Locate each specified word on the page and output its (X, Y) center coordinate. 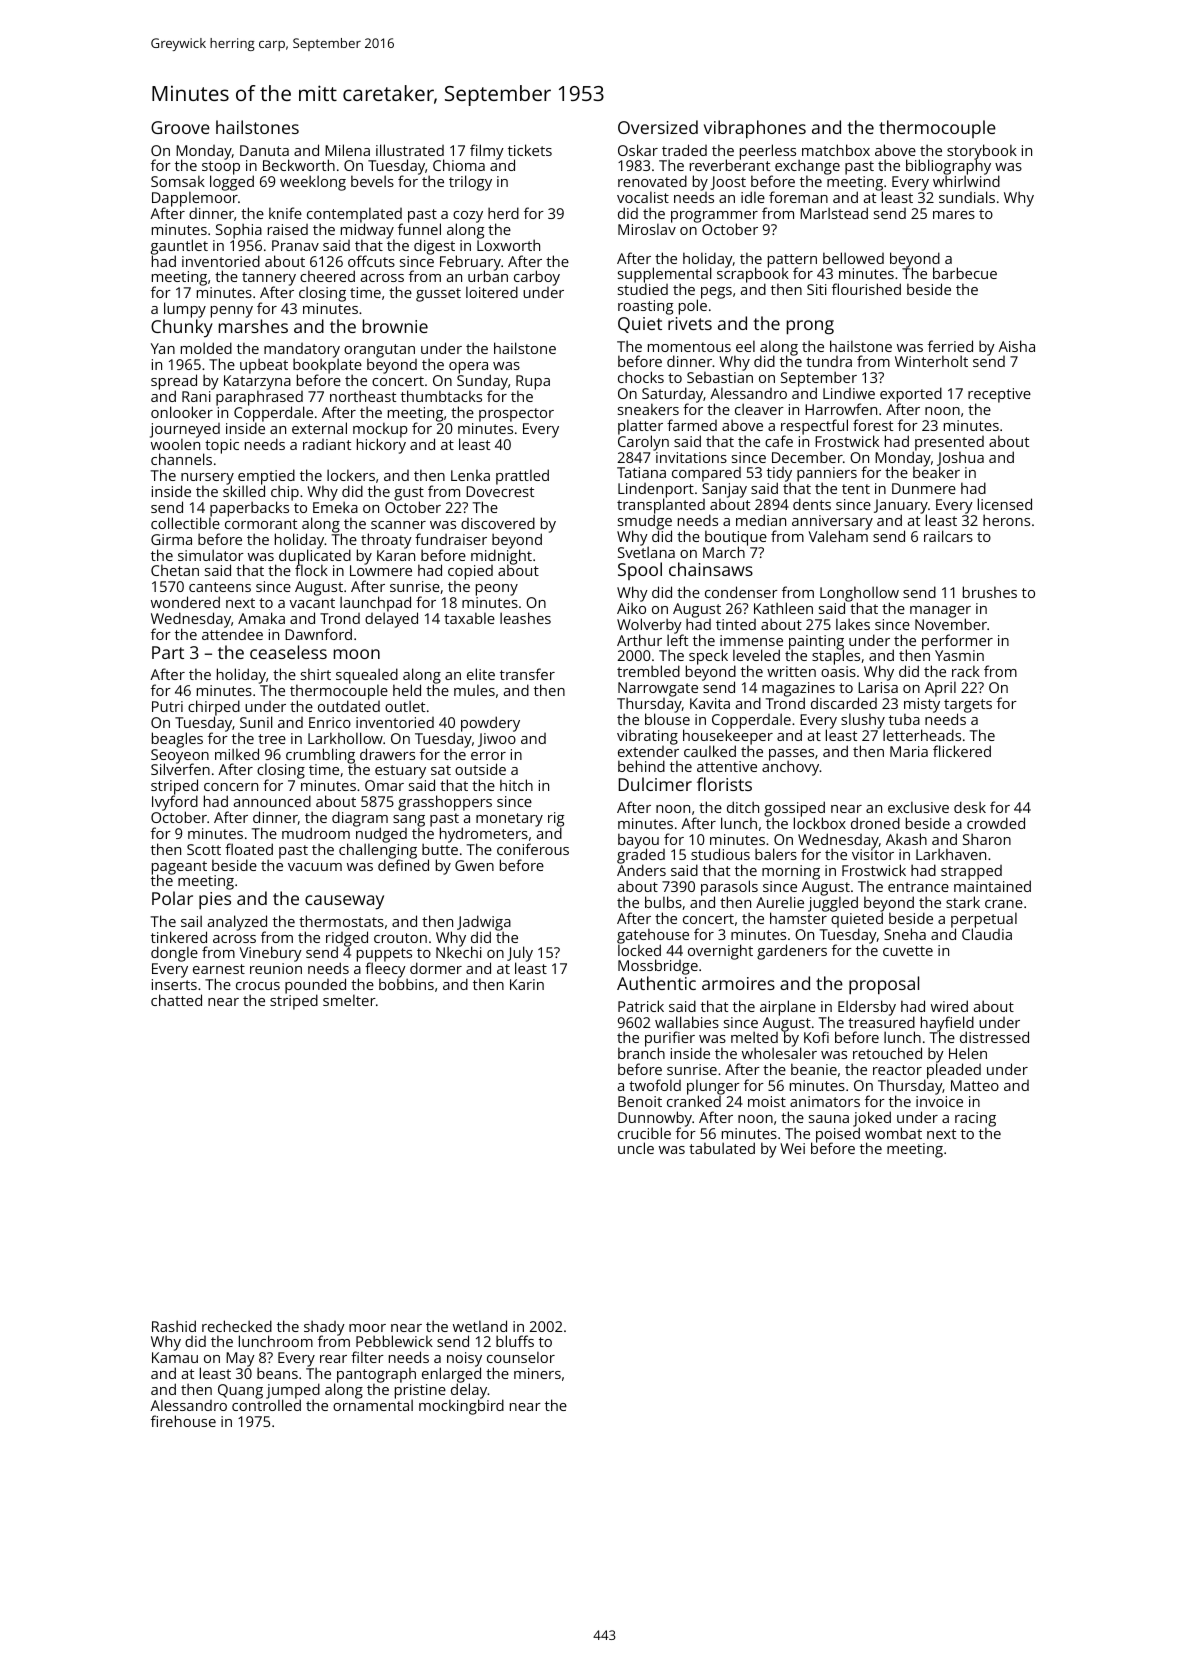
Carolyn (643, 443)
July (520, 954)
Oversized (658, 127)
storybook (982, 152)
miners (537, 1373)
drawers (387, 754)
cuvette (908, 951)
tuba (904, 719)
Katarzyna (257, 383)
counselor (521, 1357)
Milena (347, 150)
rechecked (237, 1326)
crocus (258, 986)
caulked (710, 751)
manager (940, 612)
